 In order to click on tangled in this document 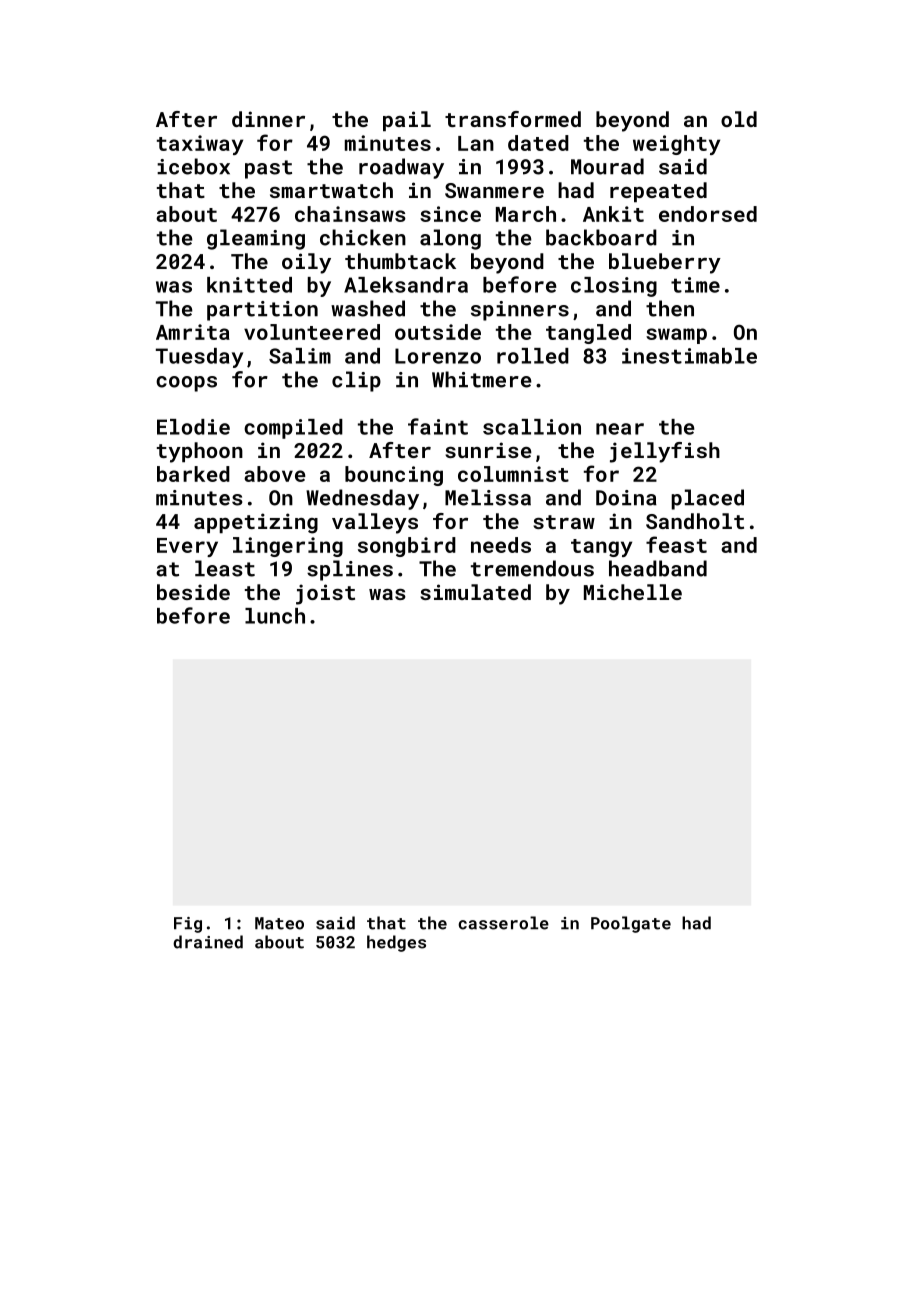, I will do `click(588, 334)`.
